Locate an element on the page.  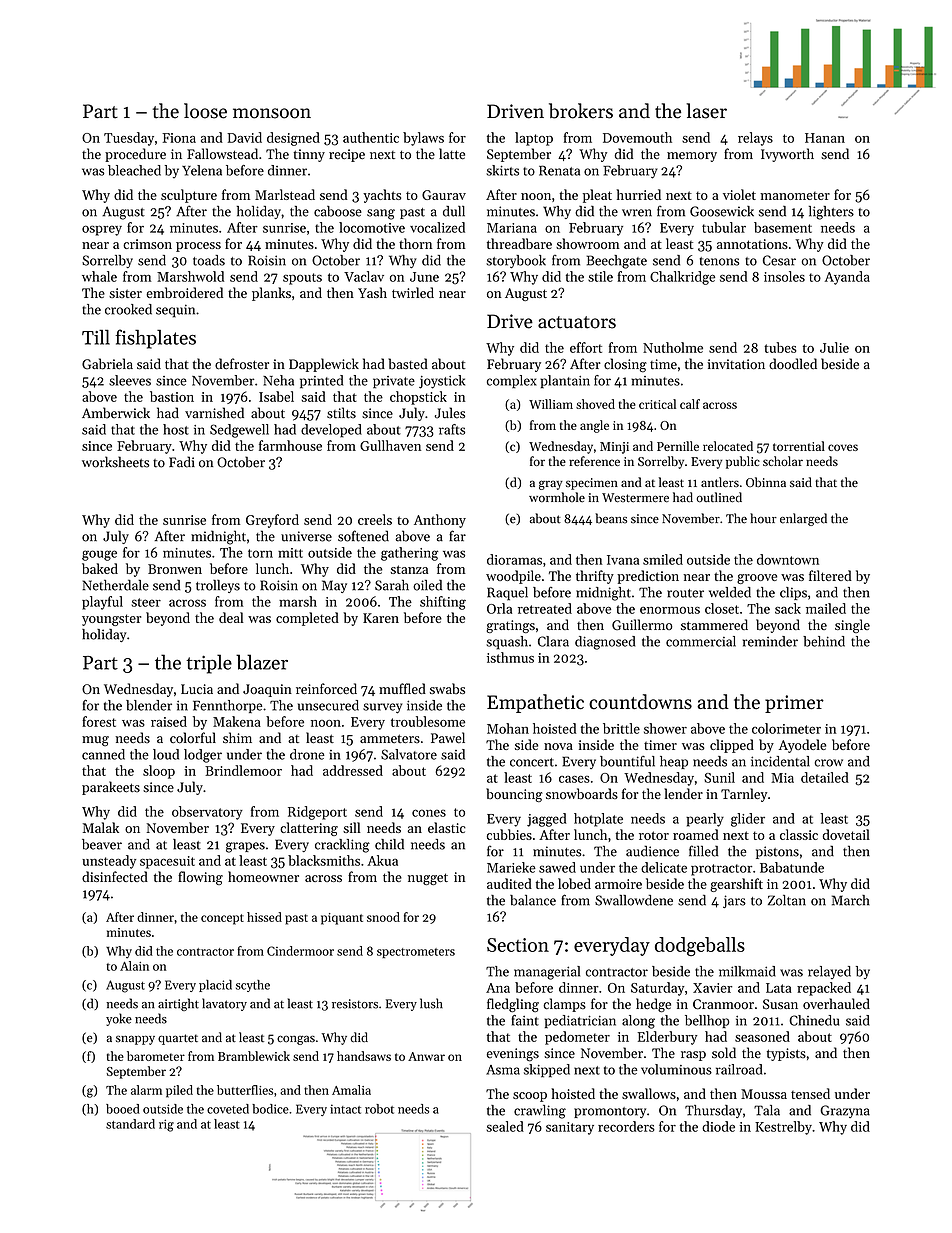
standard is located at coordinates (130, 1124).
